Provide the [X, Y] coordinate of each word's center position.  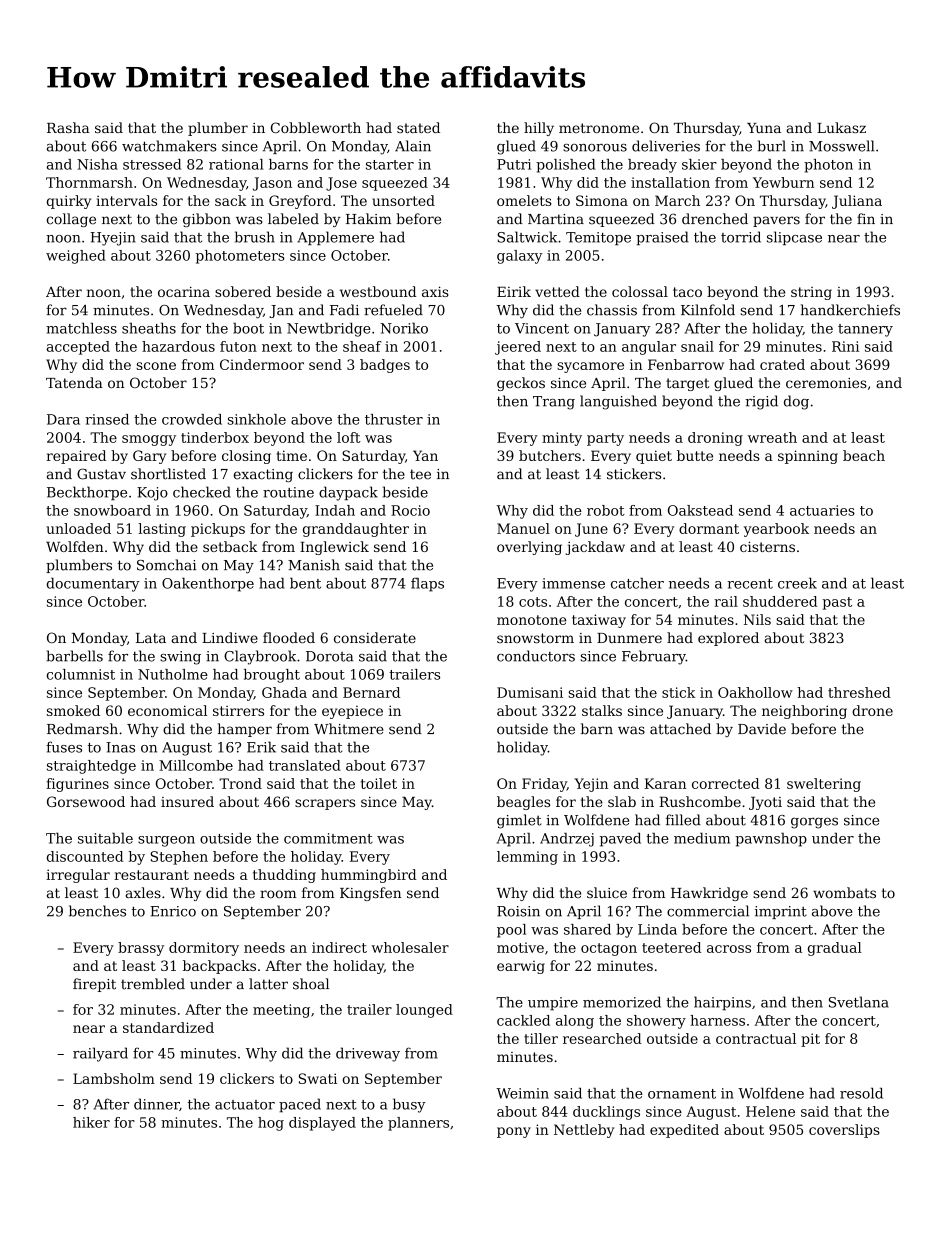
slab [622, 801]
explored [728, 639]
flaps [427, 585]
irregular [78, 876]
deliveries [666, 146]
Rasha [68, 127]
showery [656, 1022]
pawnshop [771, 840]
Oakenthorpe [208, 585]
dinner [156, 1104]
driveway [368, 1054]
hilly [539, 129]
